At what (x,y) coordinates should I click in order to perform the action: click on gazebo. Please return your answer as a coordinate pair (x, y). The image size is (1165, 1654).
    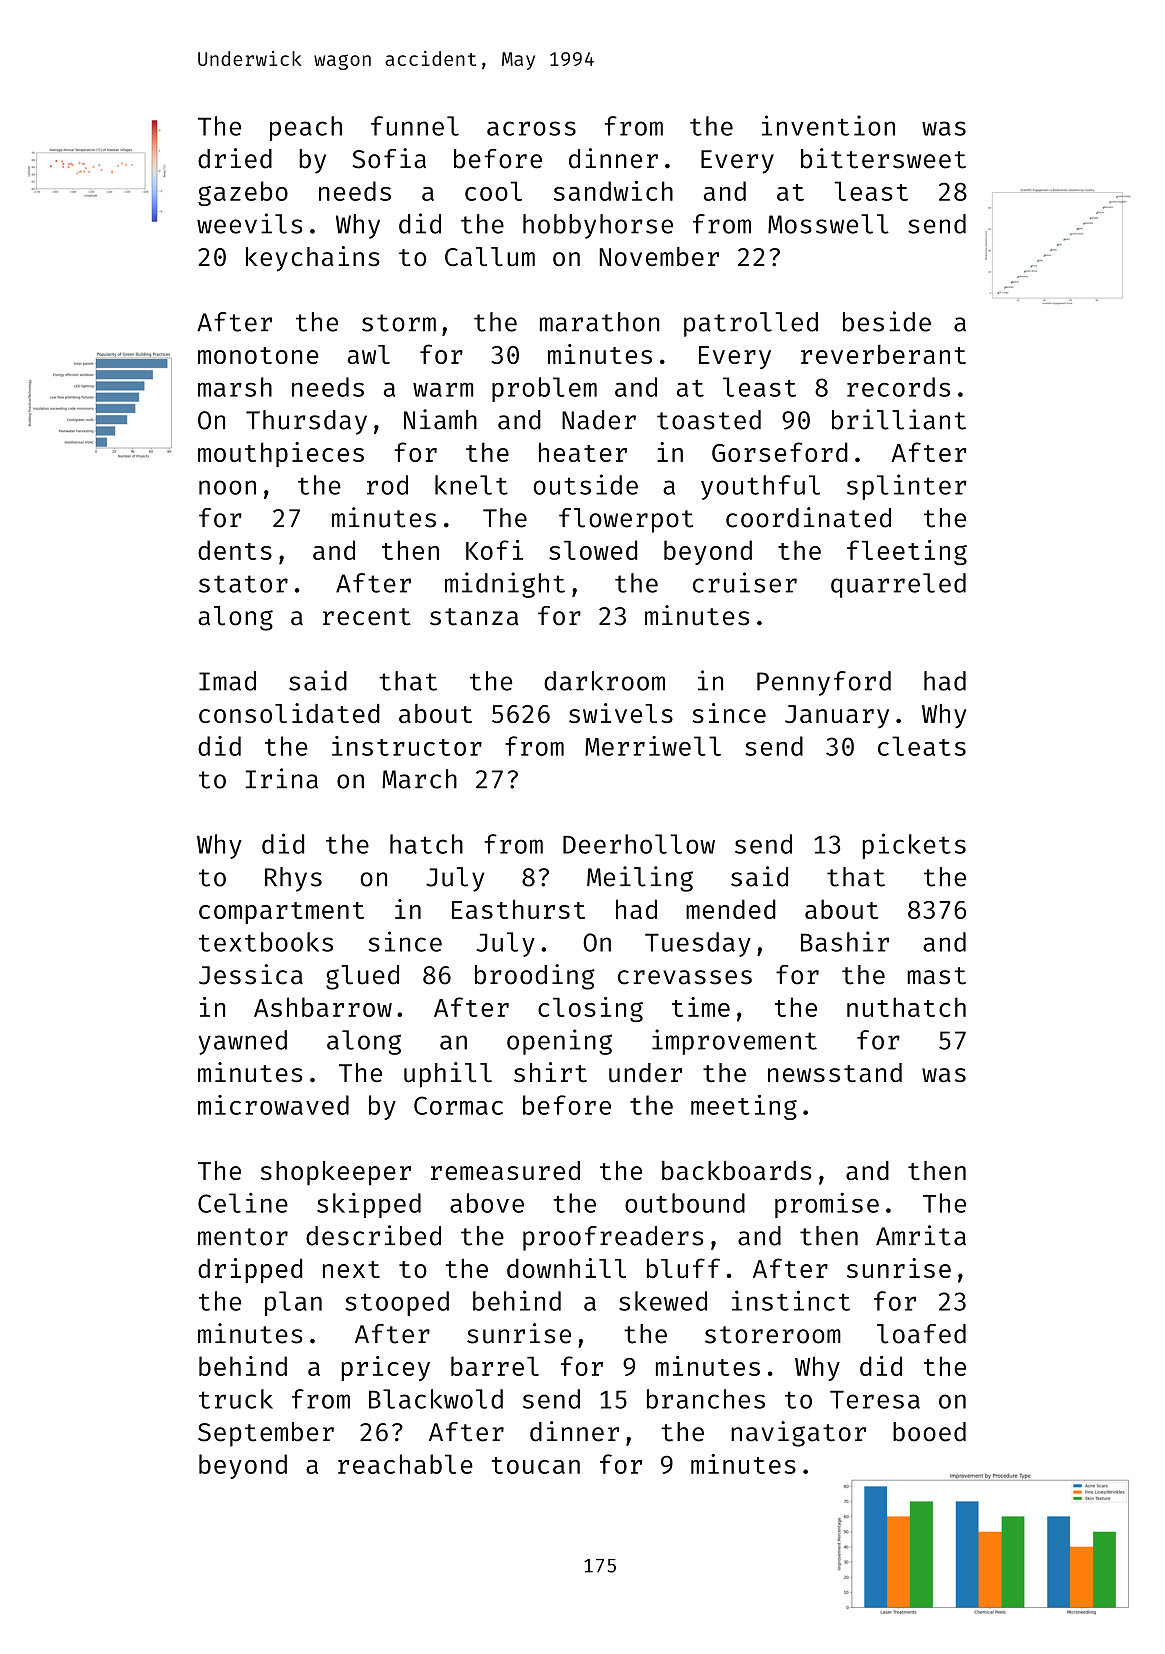
    Looking at the image, I should click on (243, 193).
